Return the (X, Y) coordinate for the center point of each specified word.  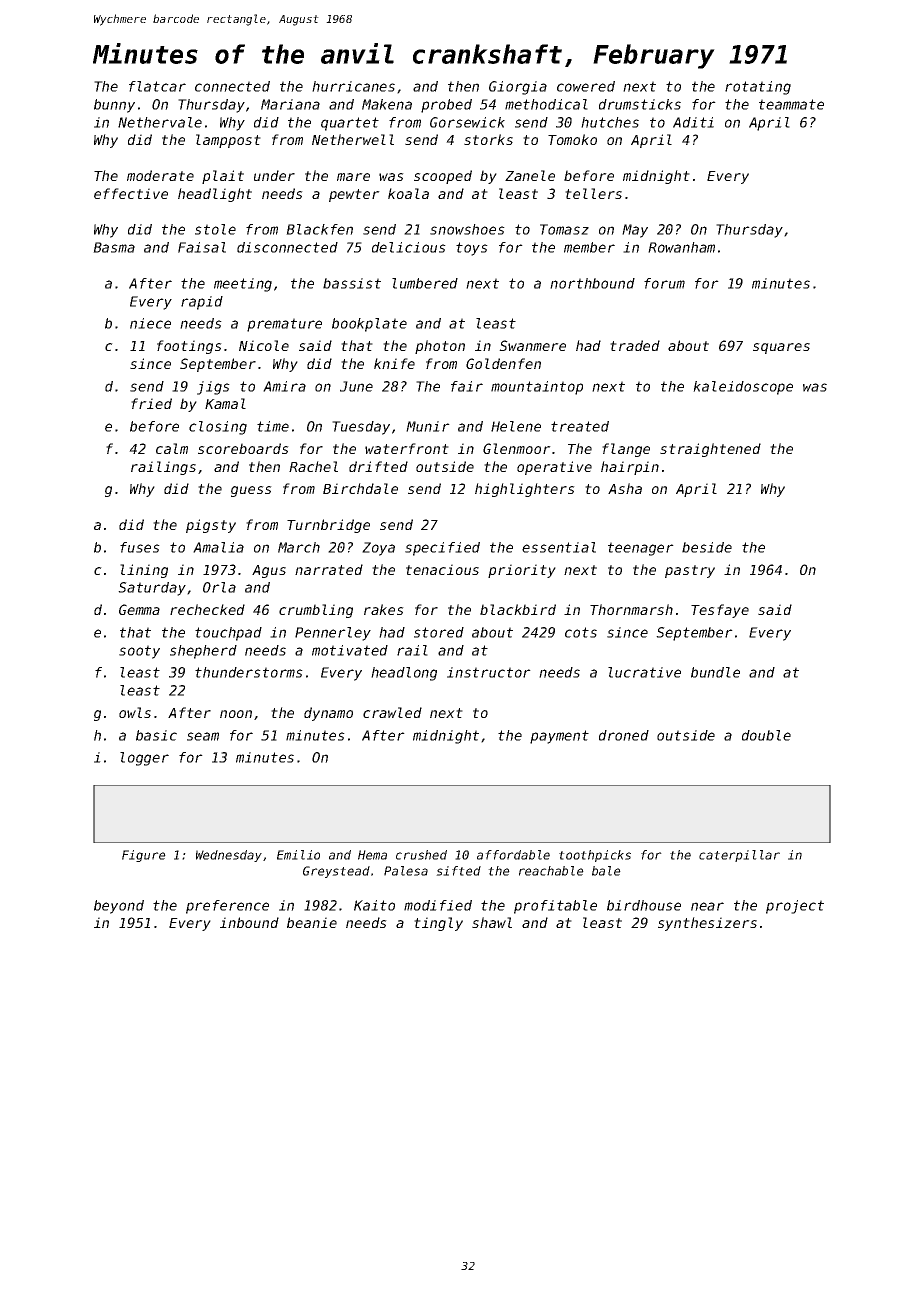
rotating (758, 88)
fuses (140, 547)
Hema (372, 855)
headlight (215, 195)
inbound (249, 922)
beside (707, 547)
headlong (404, 674)
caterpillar (739, 856)
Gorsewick (467, 122)
